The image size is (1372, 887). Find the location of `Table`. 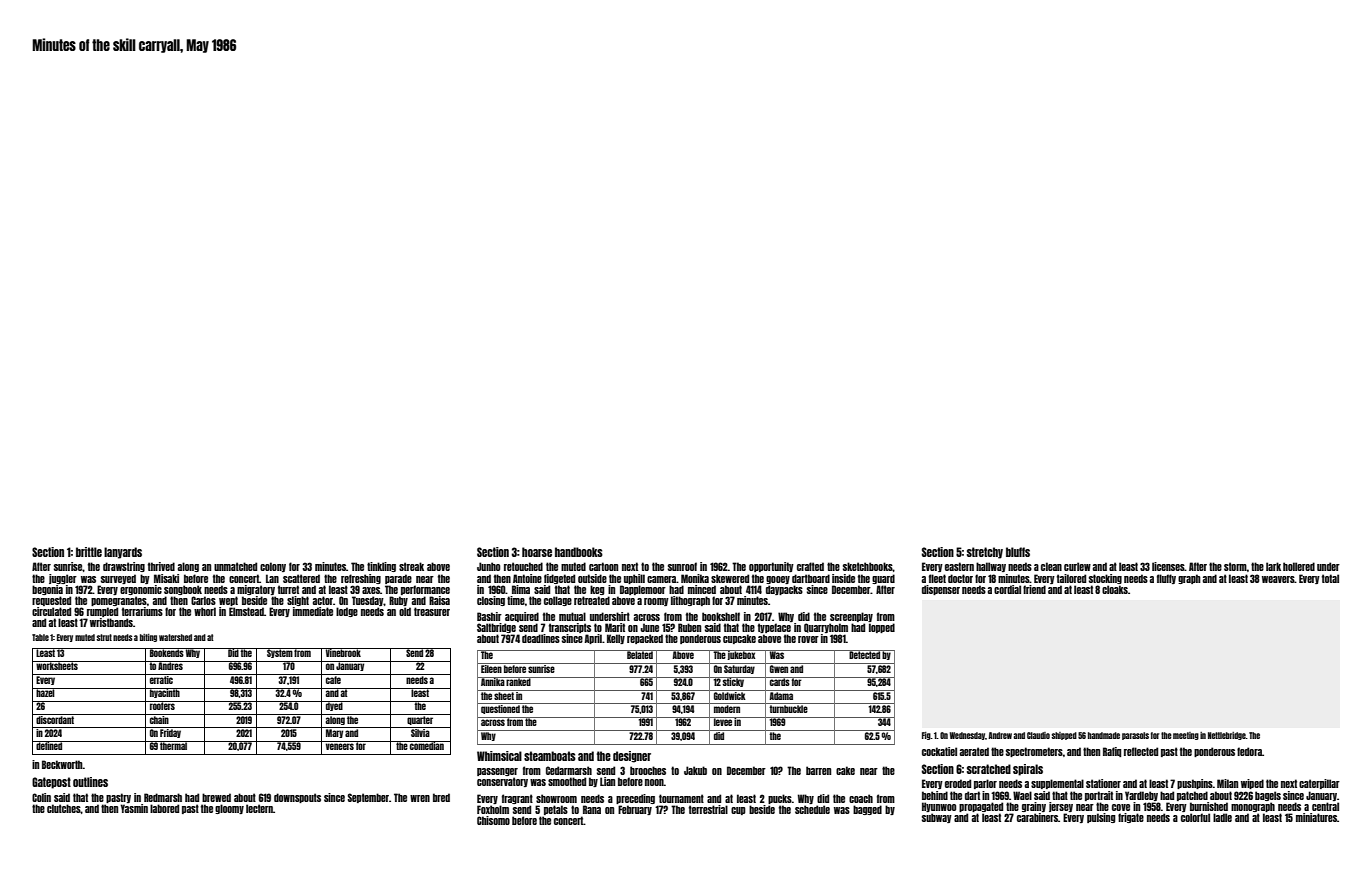

Table is located at coordinates (40, 637).
